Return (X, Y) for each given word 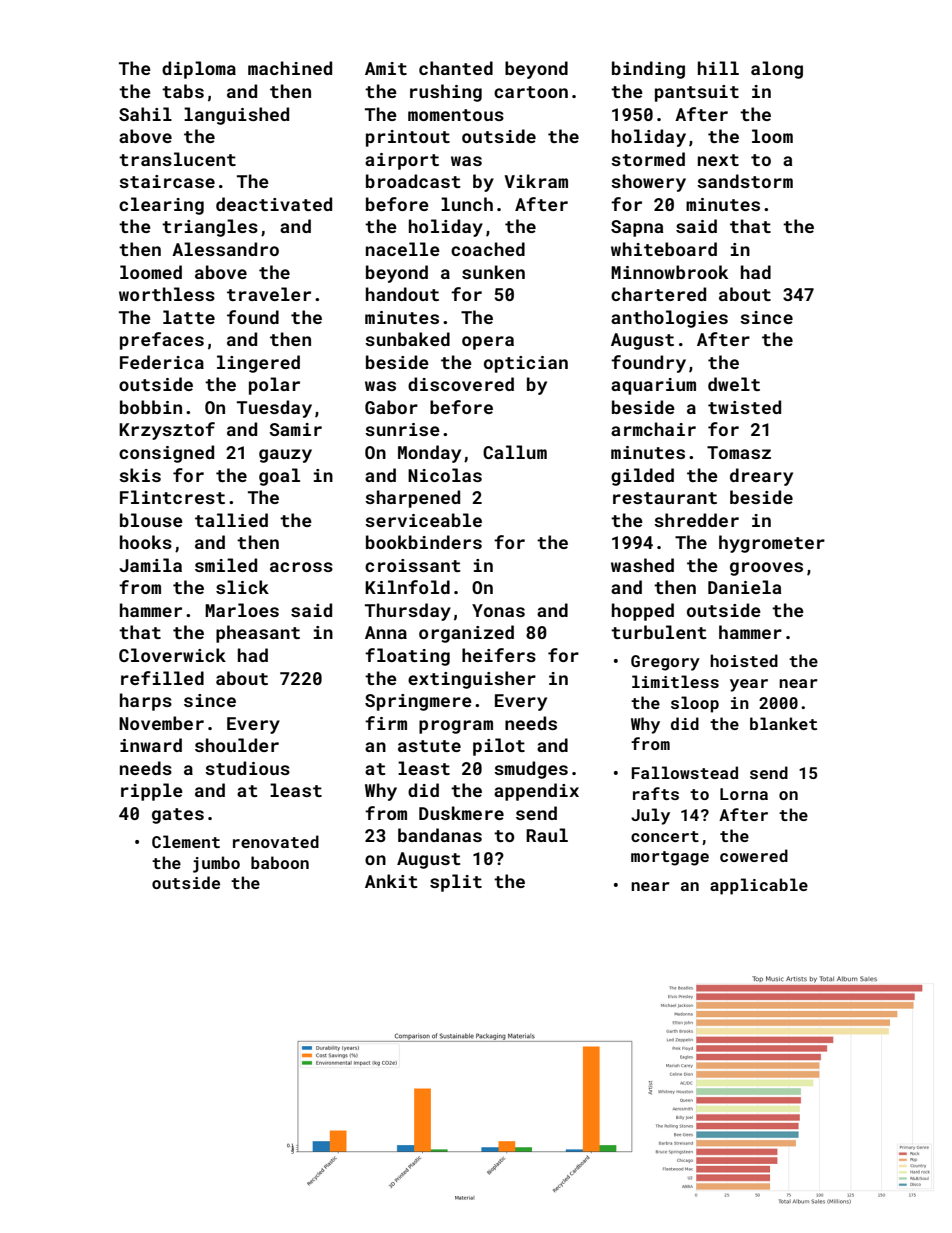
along (777, 70)
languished (236, 116)
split (456, 883)
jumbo (216, 864)
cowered (754, 855)
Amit (386, 68)
